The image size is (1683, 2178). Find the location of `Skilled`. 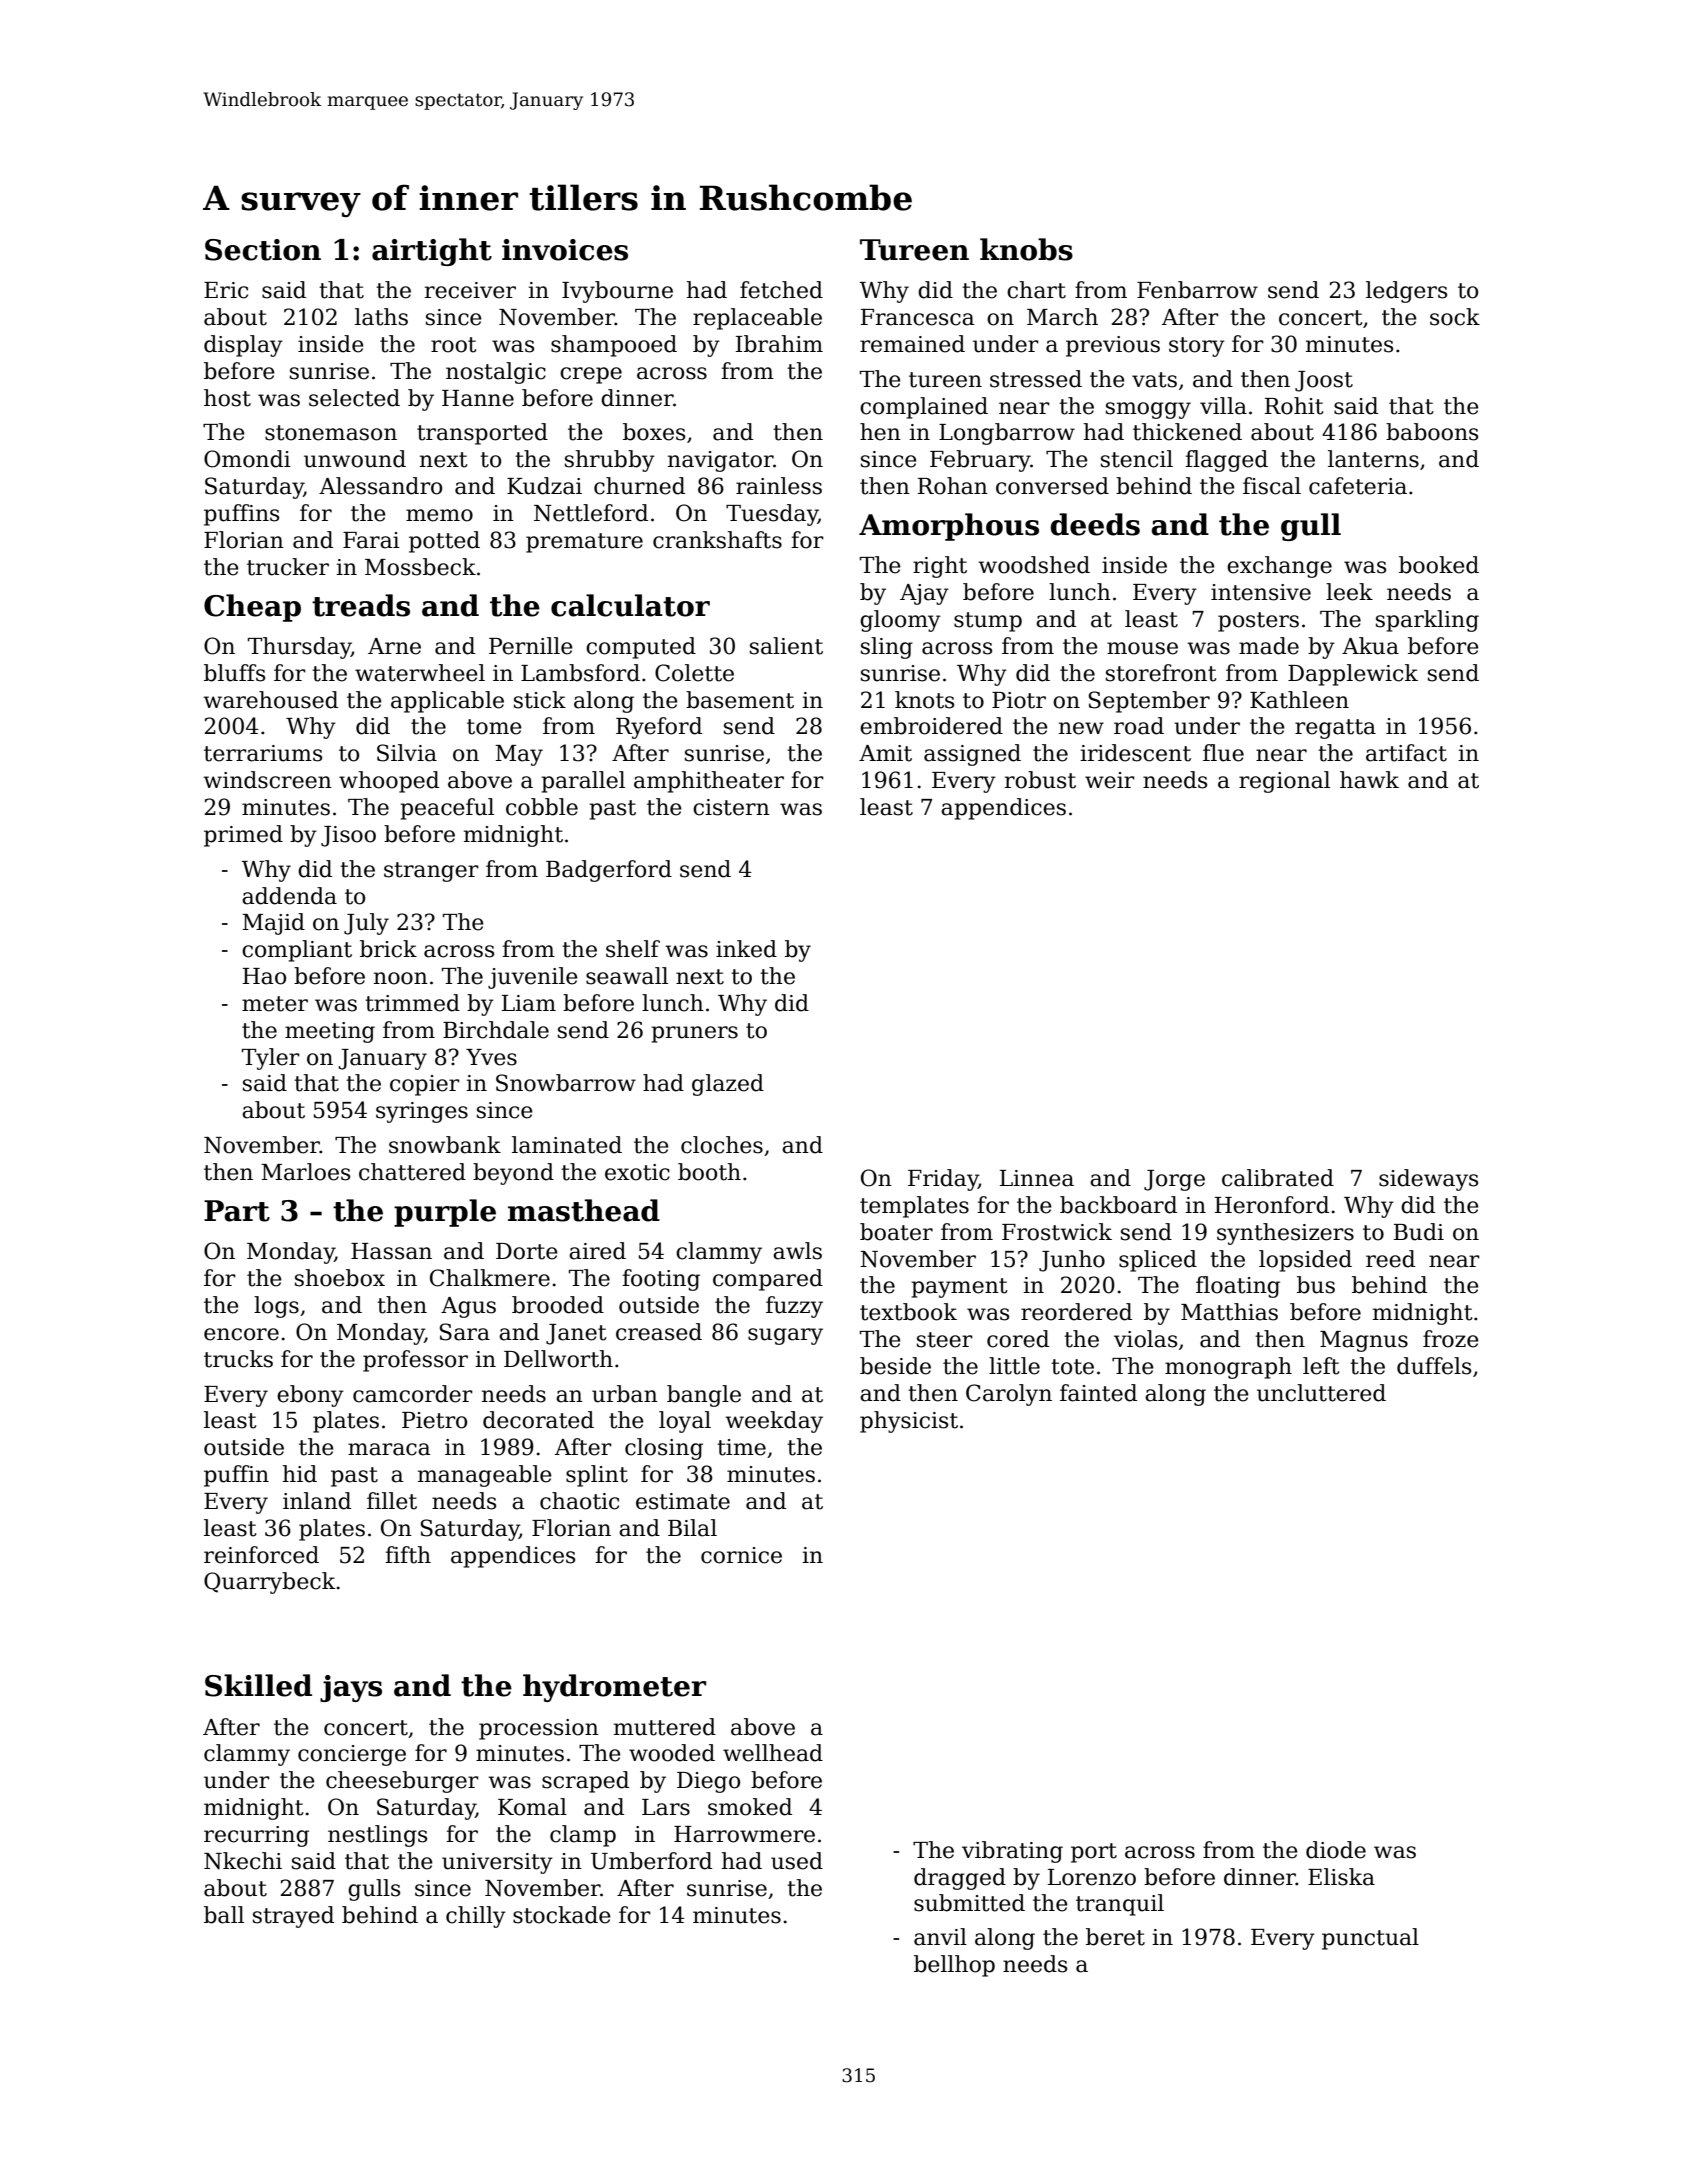

Skilled is located at coordinates (258, 1685).
